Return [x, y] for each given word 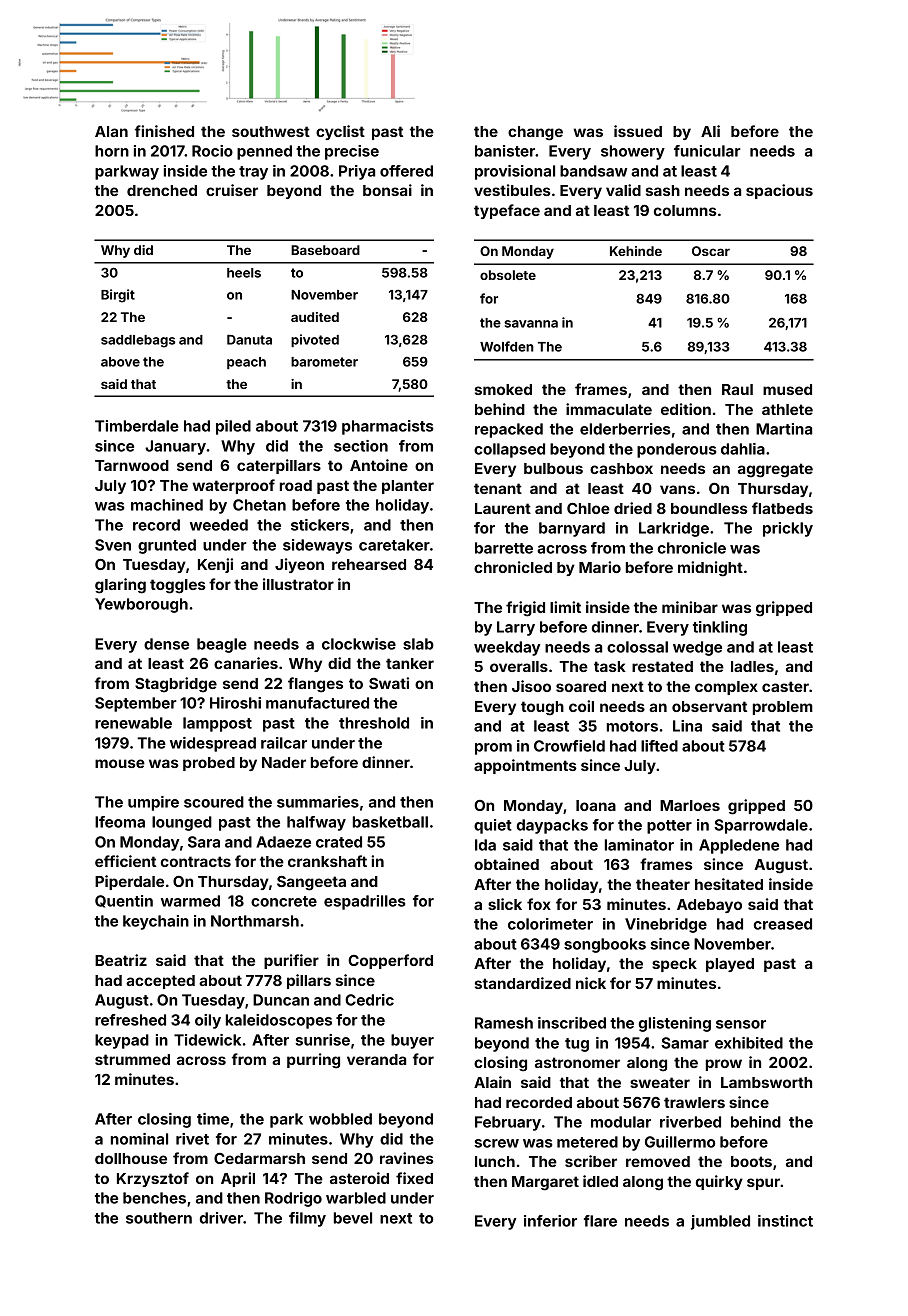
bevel [353, 1218]
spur [763, 1184]
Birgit [118, 296]
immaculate [609, 409]
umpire [153, 803]
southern [159, 1218]
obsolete [508, 275]
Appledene [739, 846]
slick [505, 904]
